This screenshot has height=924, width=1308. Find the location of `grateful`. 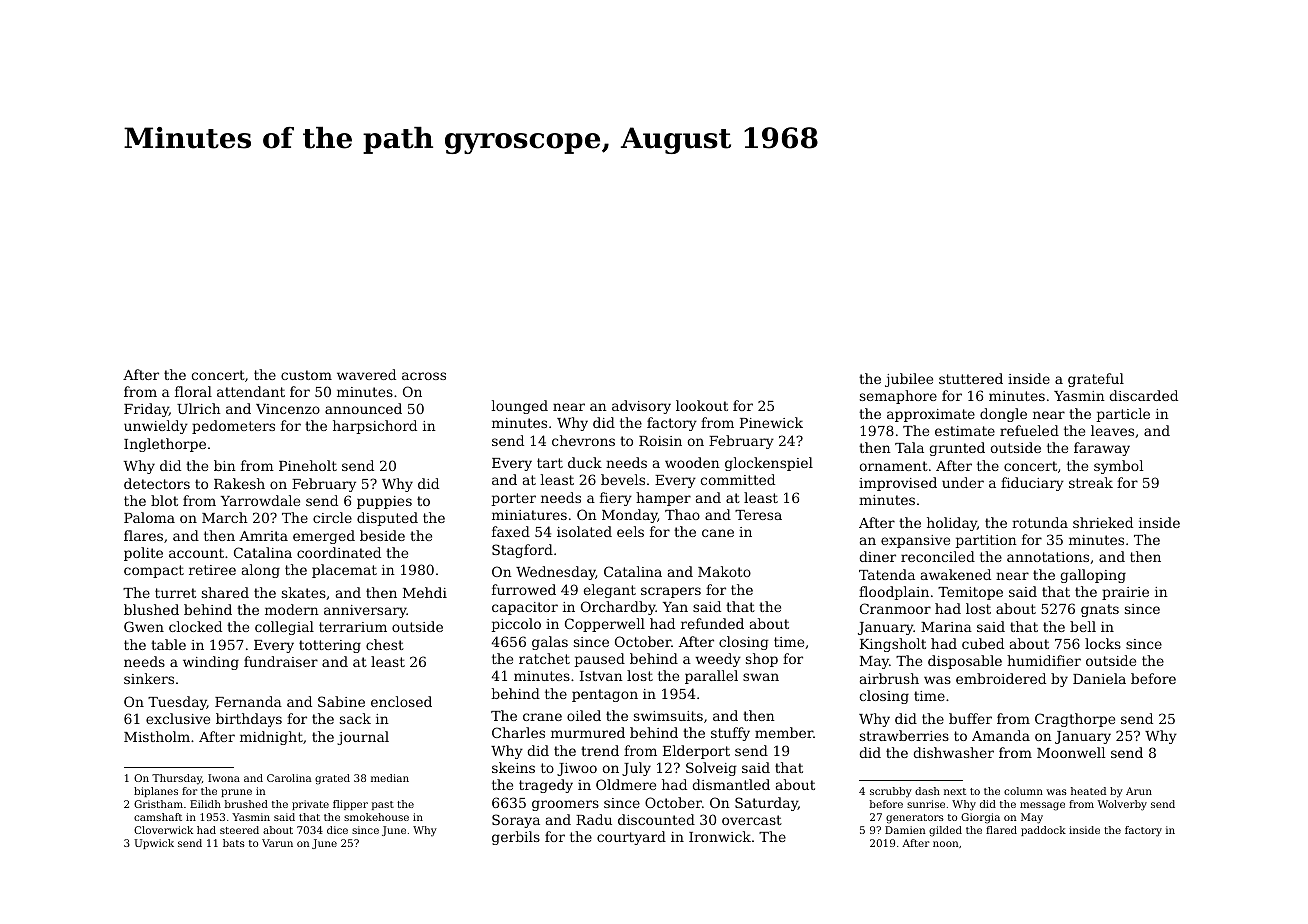

grateful is located at coordinates (1096, 380).
